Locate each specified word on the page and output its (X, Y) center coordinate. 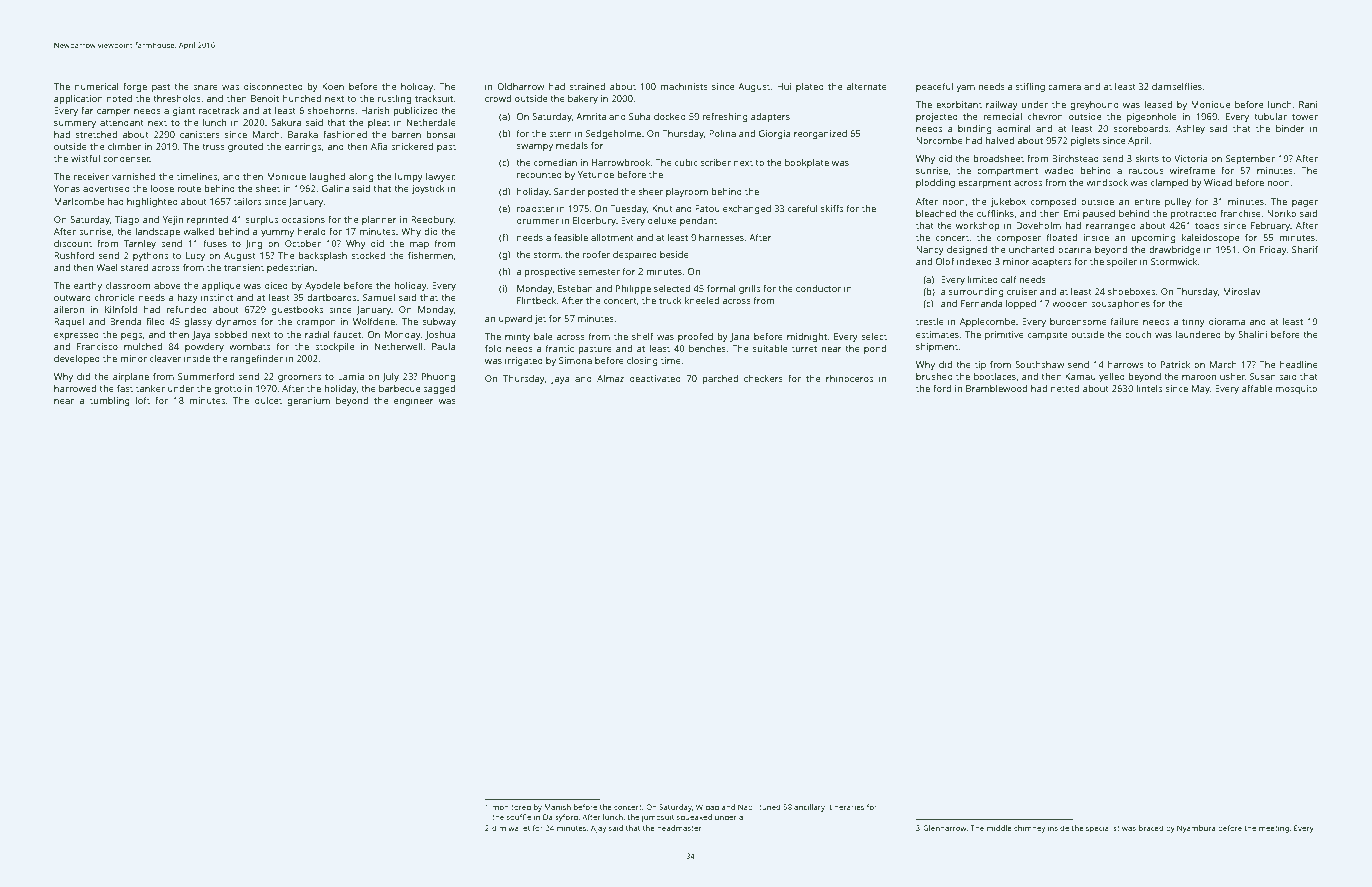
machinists (684, 86)
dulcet (268, 400)
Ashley (1190, 129)
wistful (85, 158)
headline (1299, 364)
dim (499, 828)
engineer (414, 401)
